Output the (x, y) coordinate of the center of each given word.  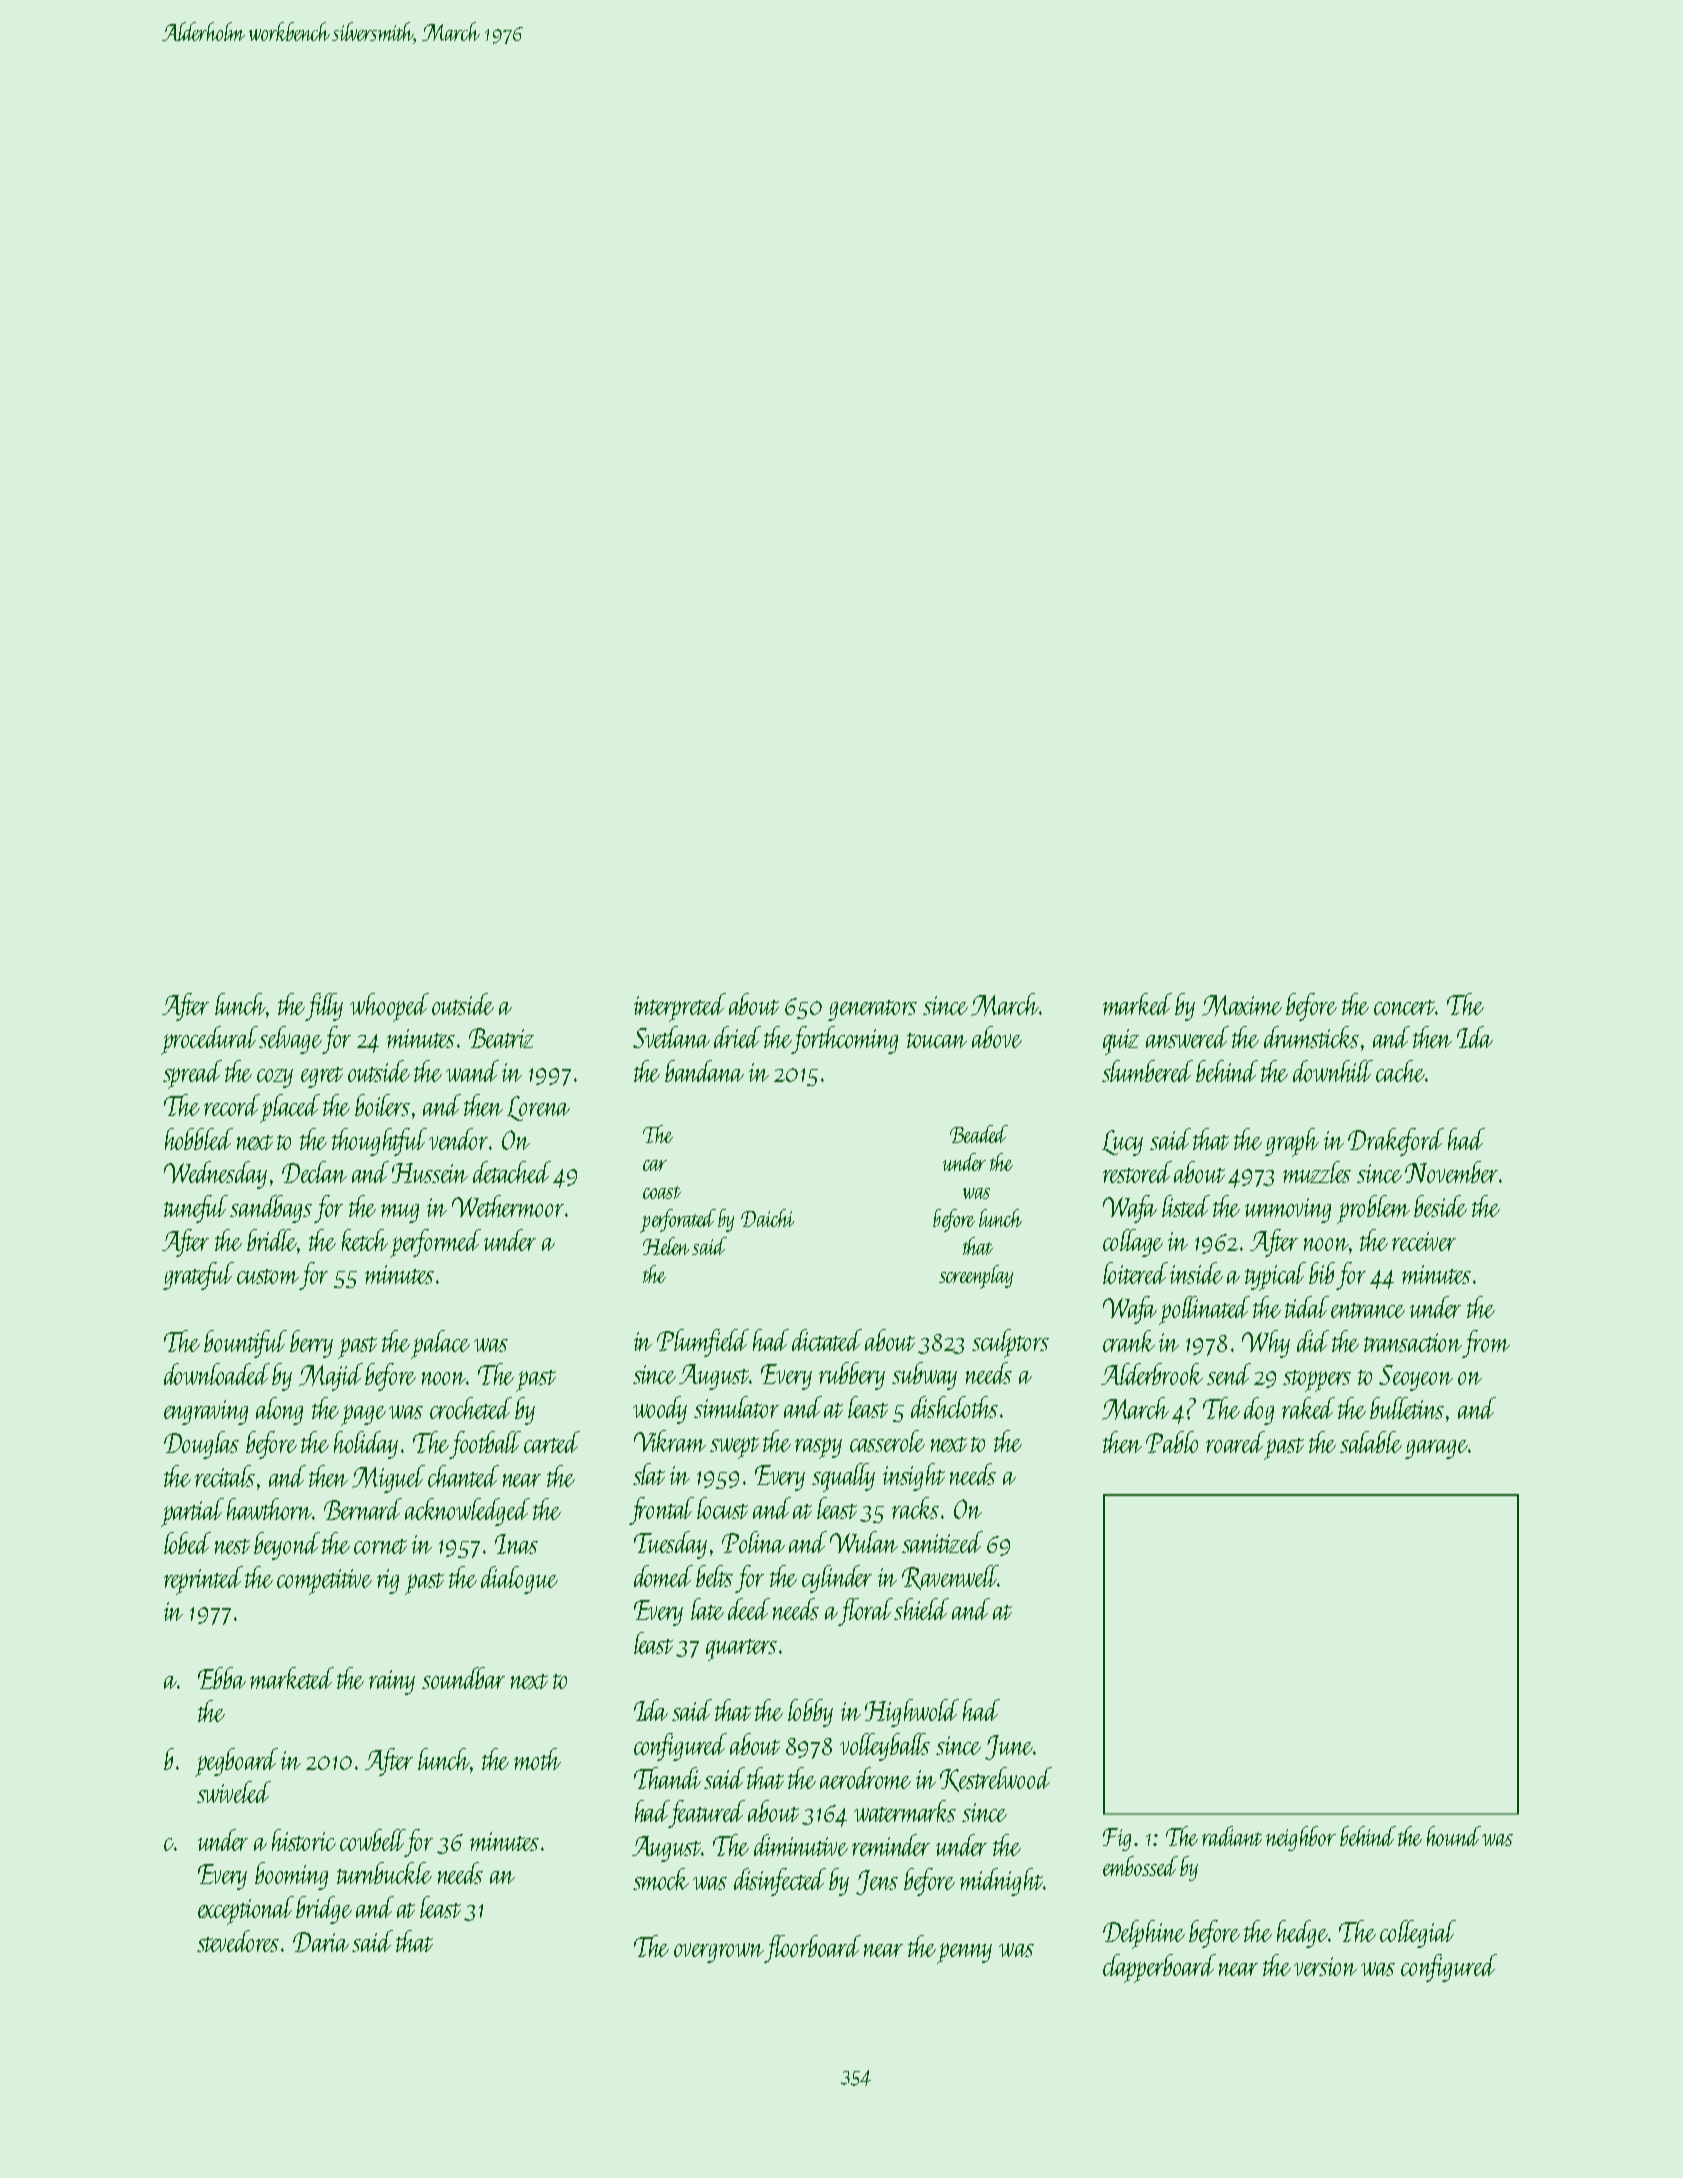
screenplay (976, 1277)
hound (1454, 1836)
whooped (389, 1007)
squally (843, 1477)
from (1486, 1344)
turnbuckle (384, 1873)
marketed (292, 1678)
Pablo (1172, 1442)
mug (400, 1213)
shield (921, 1609)
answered (1187, 1037)
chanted (463, 1476)
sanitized (942, 1542)
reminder (891, 1845)
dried (737, 1037)
